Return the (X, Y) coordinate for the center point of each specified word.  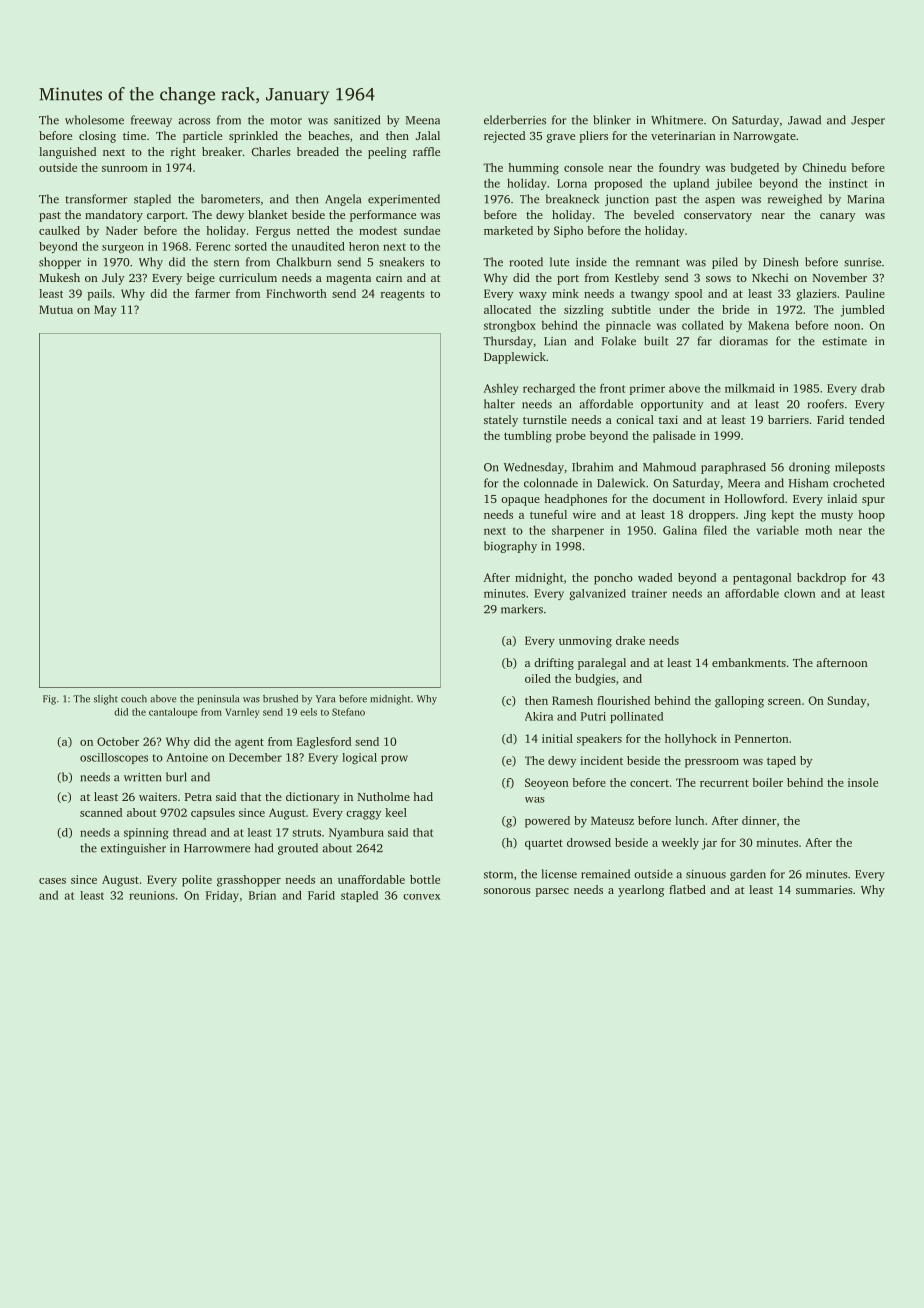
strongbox (510, 326)
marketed (508, 230)
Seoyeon (547, 784)
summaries (824, 889)
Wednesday (534, 468)
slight (106, 700)
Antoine (187, 757)
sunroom (125, 169)
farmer (212, 293)
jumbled (862, 311)
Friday (222, 896)
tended (867, 419)
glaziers (816, 295)
